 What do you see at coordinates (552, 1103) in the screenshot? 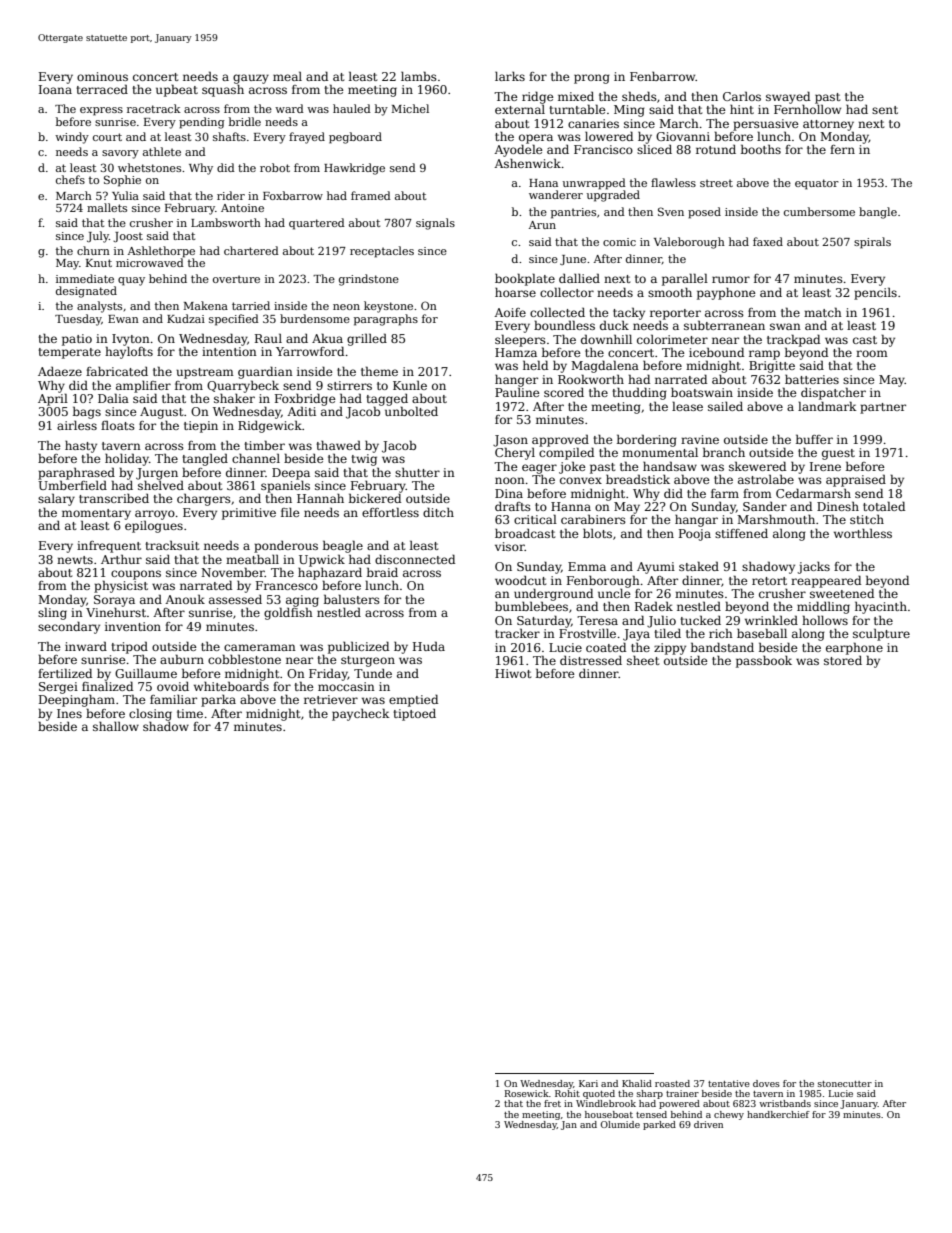
I see `fret` at bounding box center [552, 1103].
